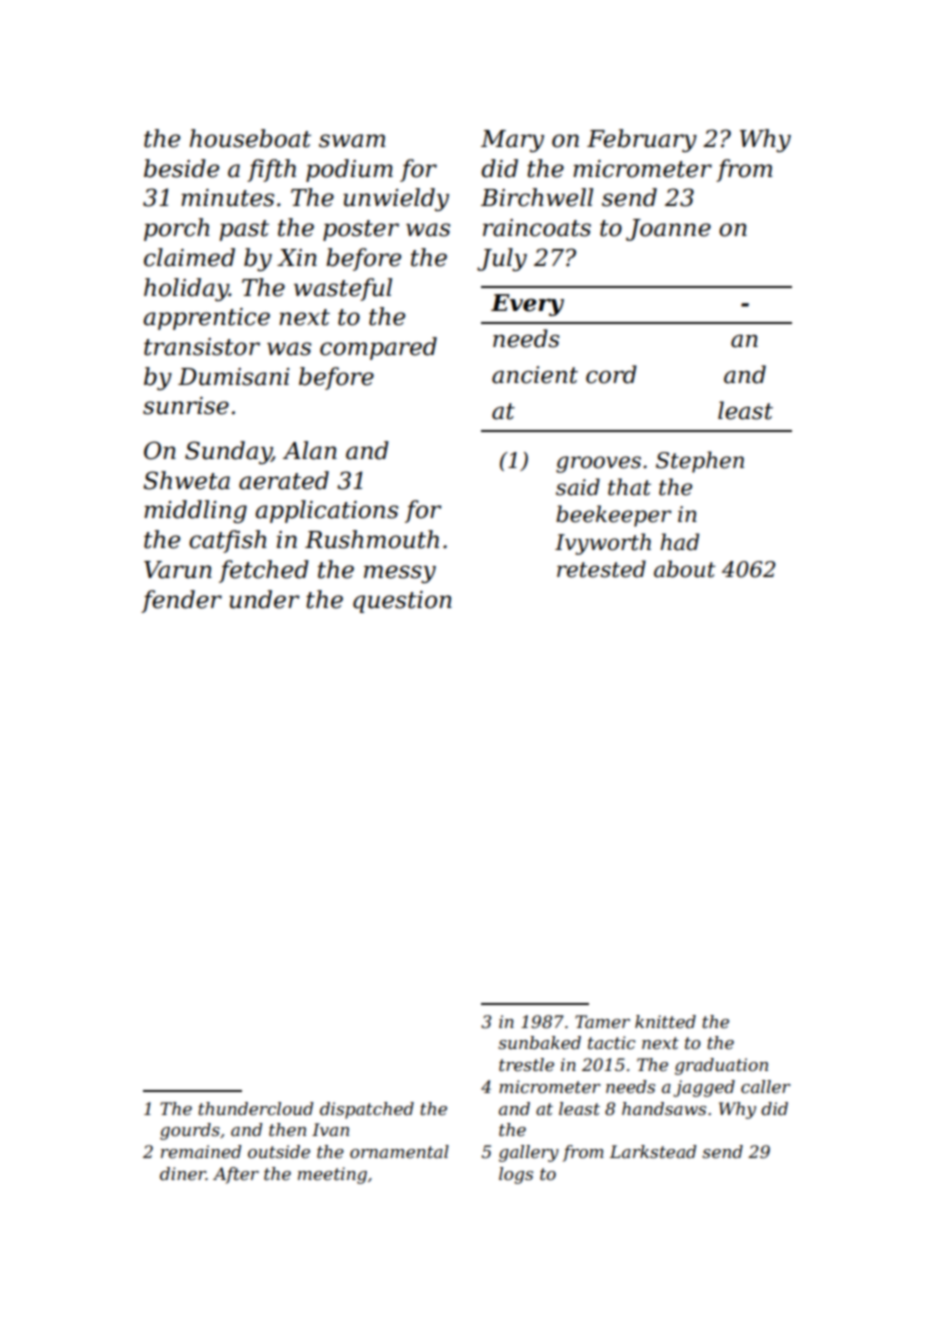  I want to click on podium, so click(349, 170).
